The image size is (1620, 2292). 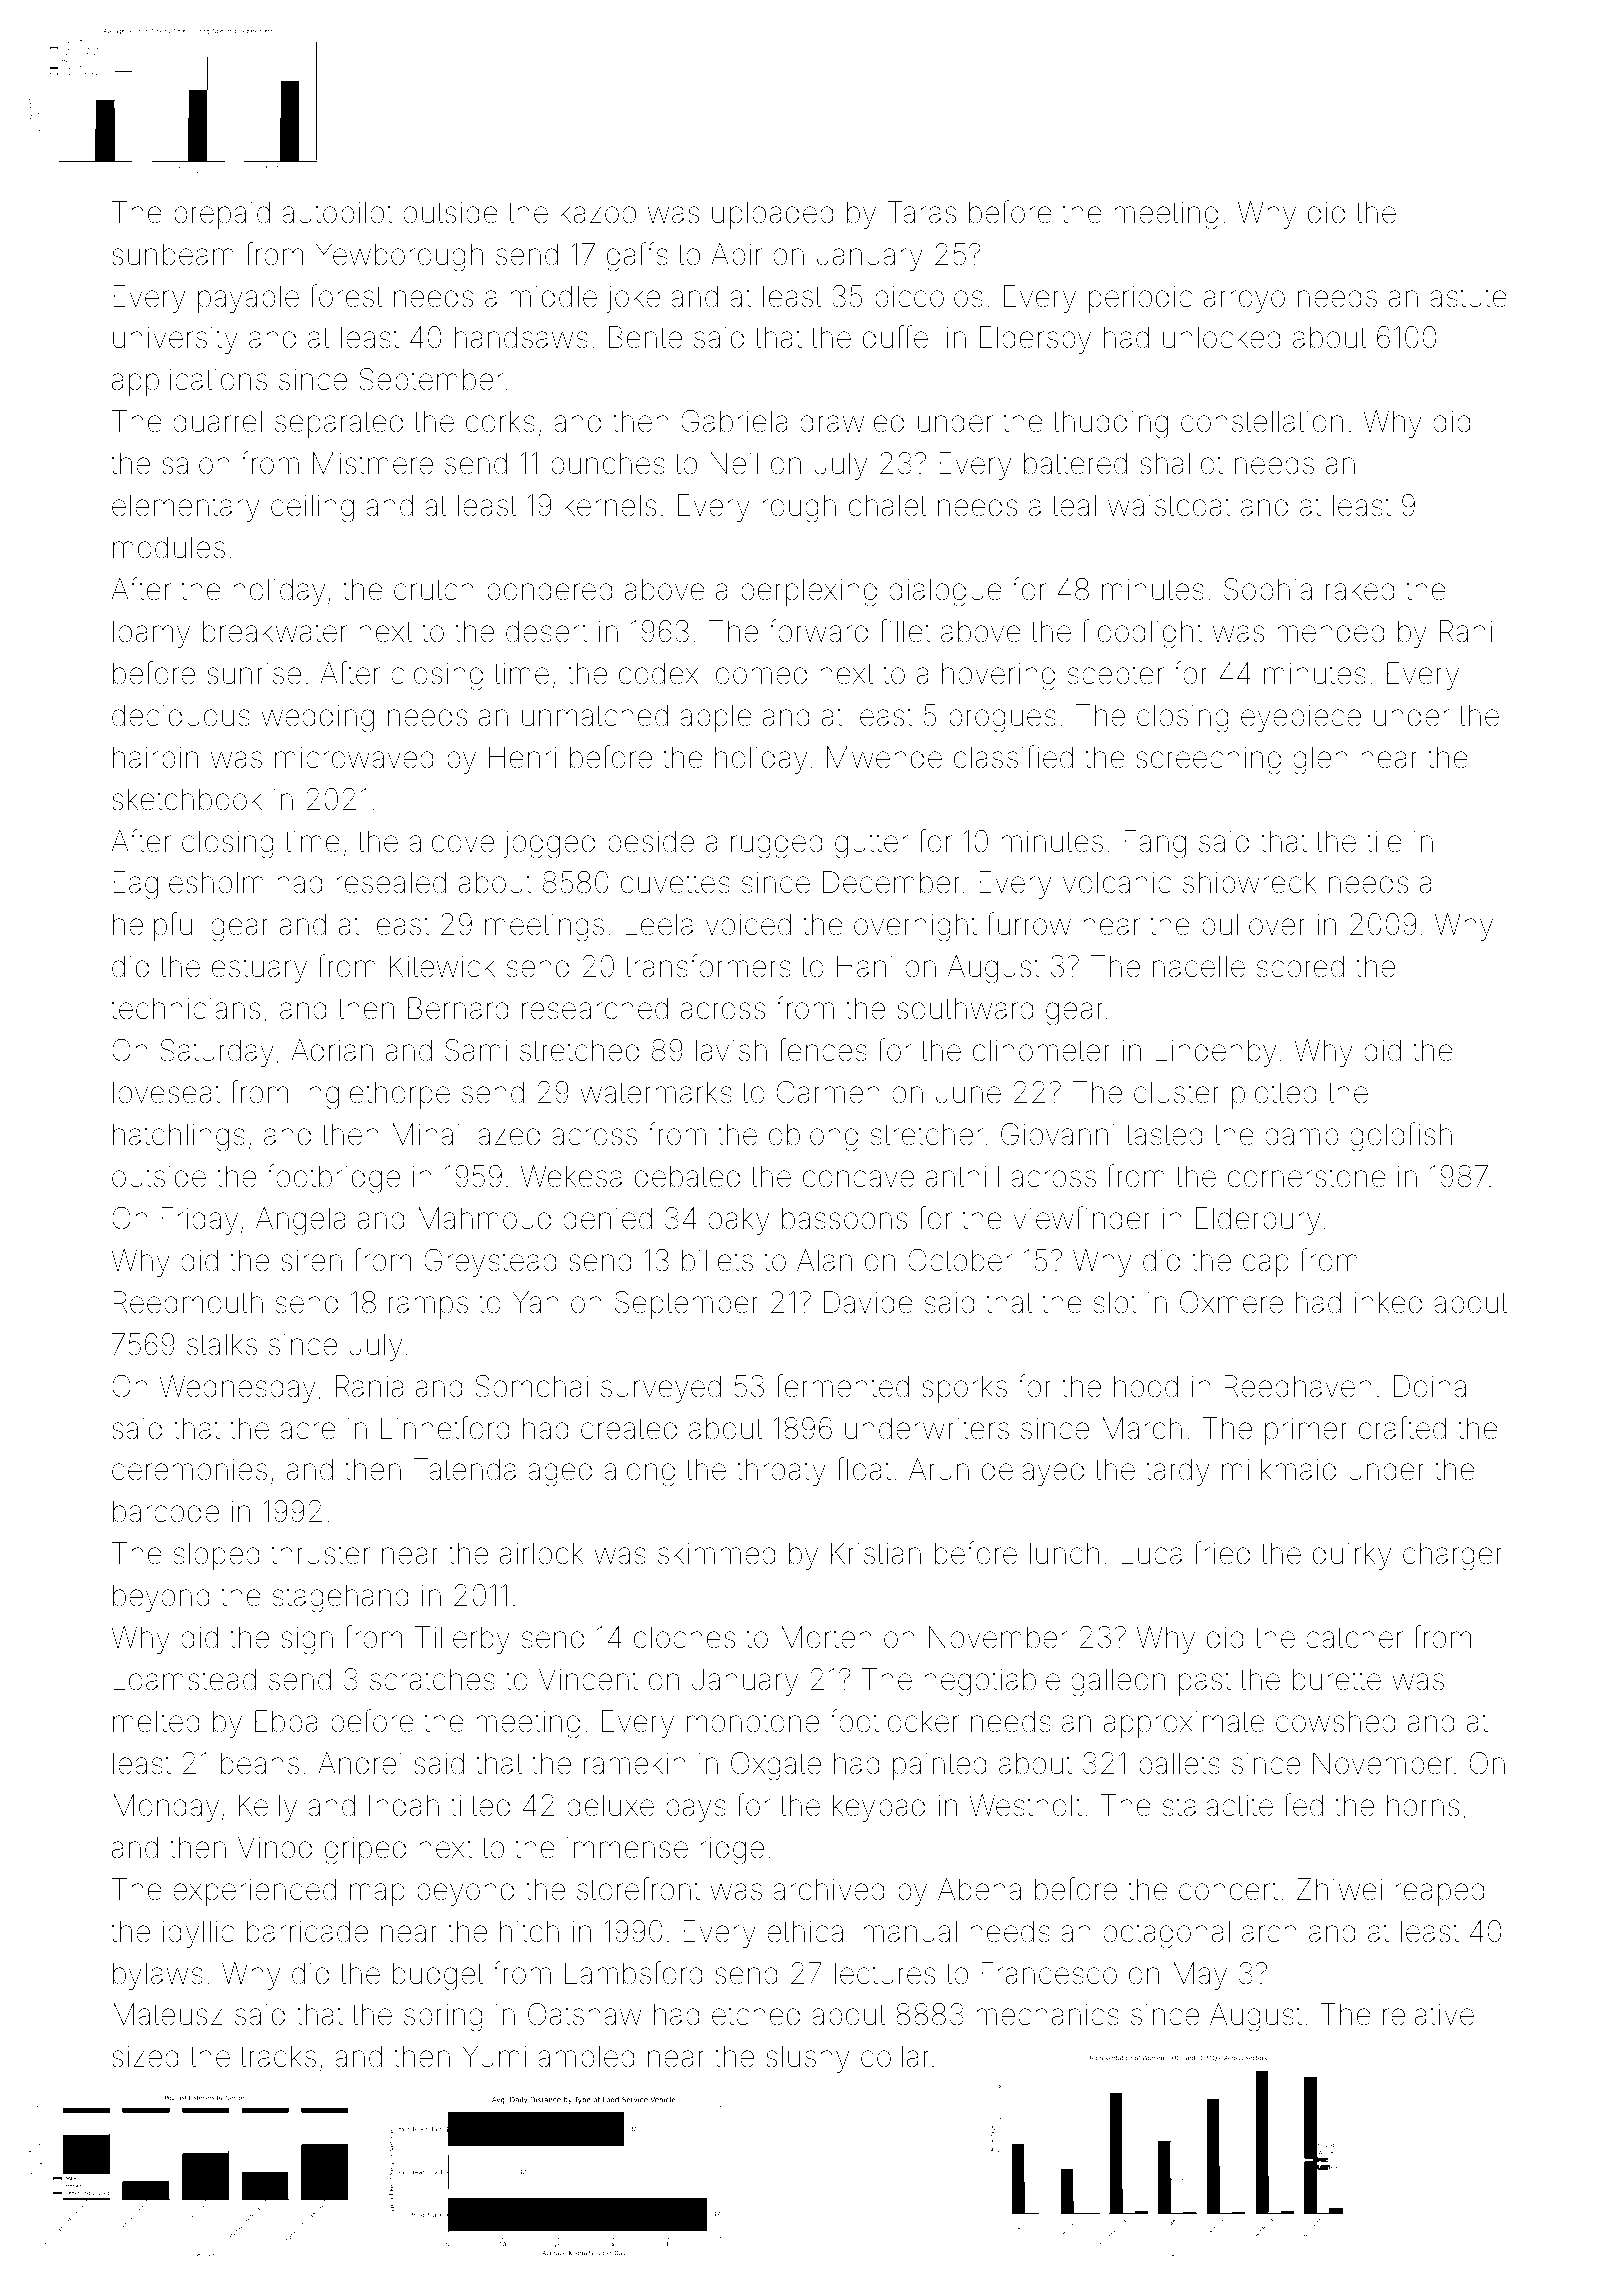 What do you see at coordinates (1244, 301) in the page?
I see `arroyo` at bounding box center [1244, 301].
